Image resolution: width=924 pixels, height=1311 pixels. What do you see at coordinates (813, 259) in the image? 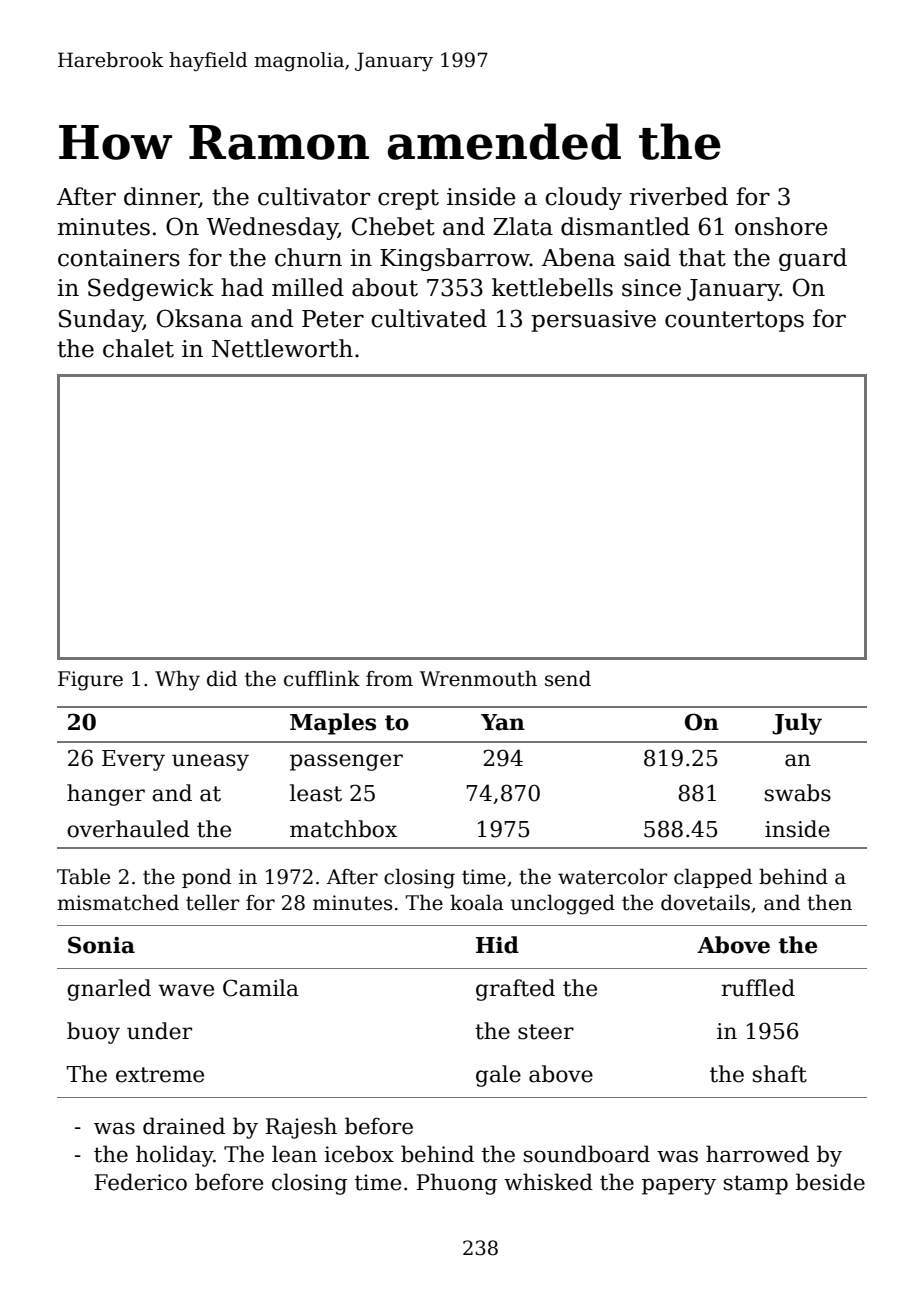
I see `guard` at bounding box center [813, 259].
